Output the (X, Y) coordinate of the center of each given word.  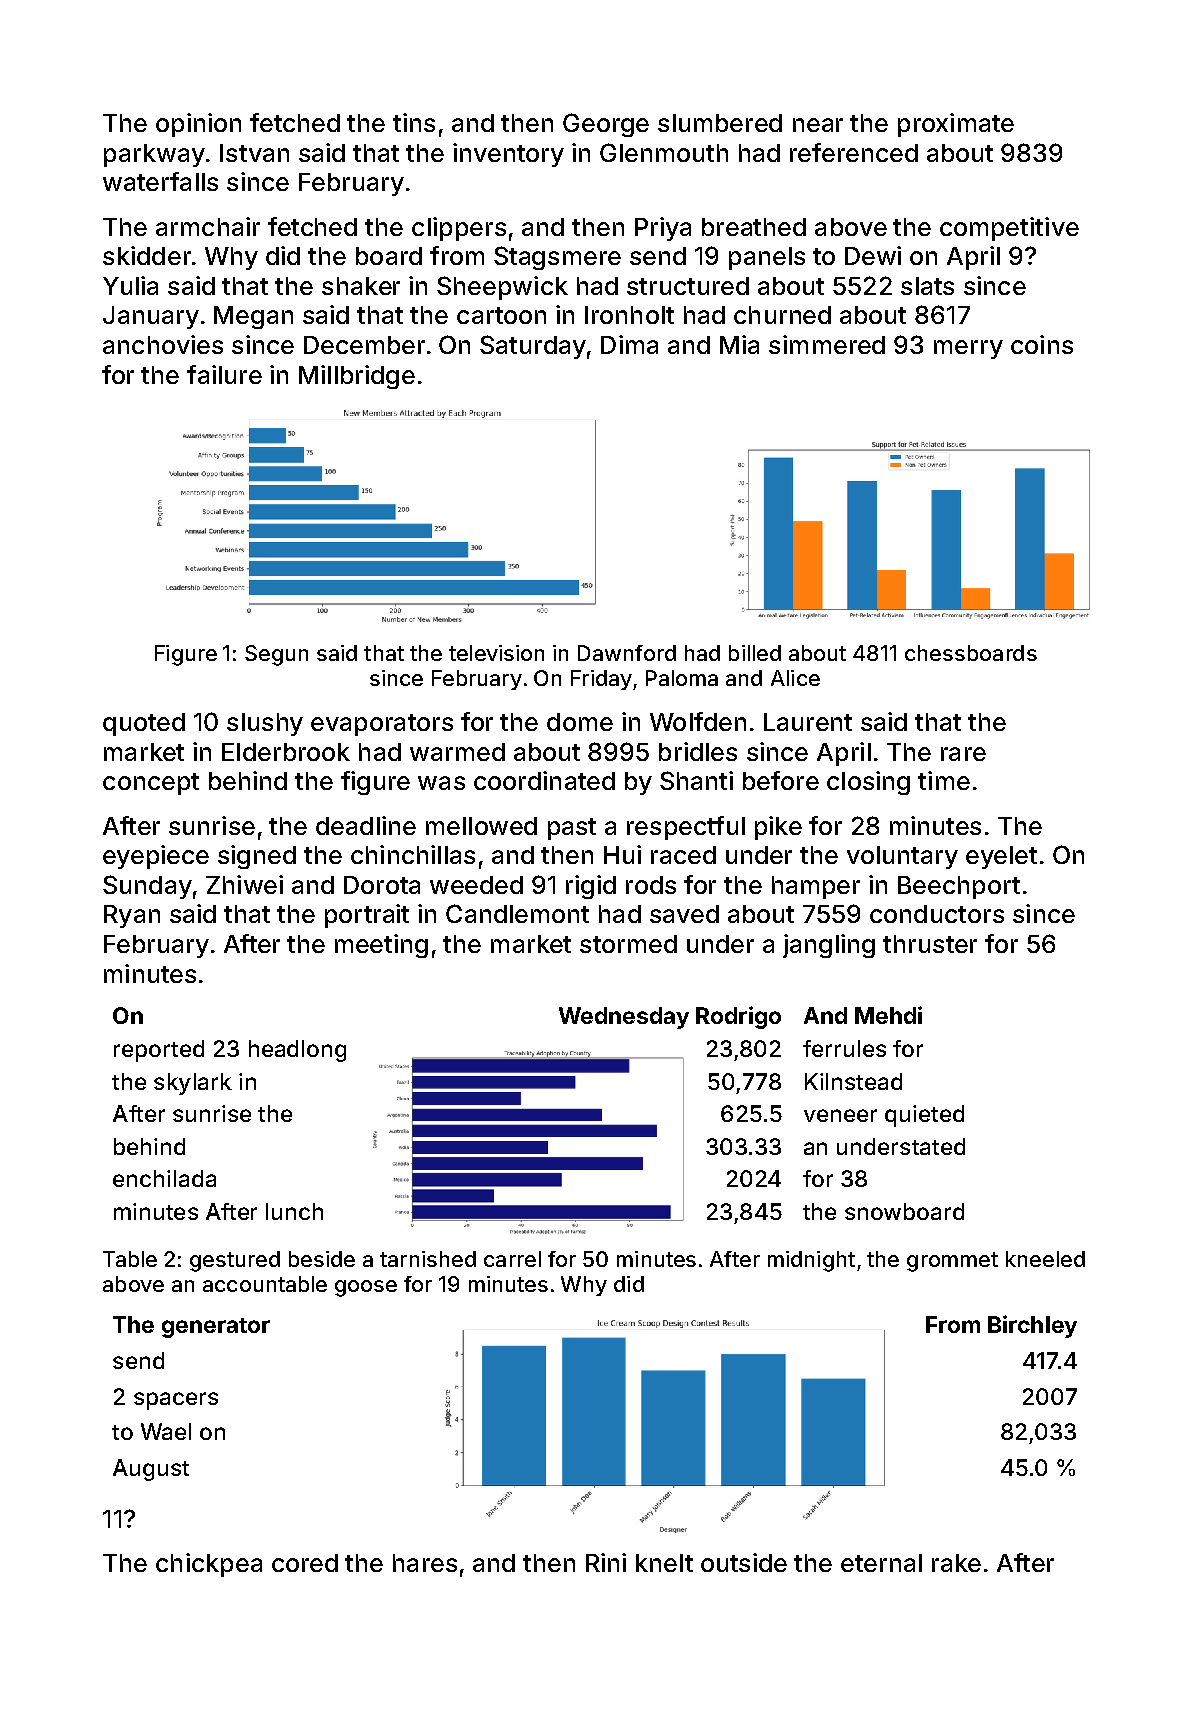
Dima (629, 344)
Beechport (959, 887)
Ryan (132, 916)
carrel (512, 1259)
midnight (811, 1261)
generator (216, 1328)
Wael (166, 1431)
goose (366, 1288)
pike (778, 828)
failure (224, 374)
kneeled (1045, 1259)
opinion (198, 125)
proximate (956, 125)
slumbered (720, 123)
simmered (827, 344)
